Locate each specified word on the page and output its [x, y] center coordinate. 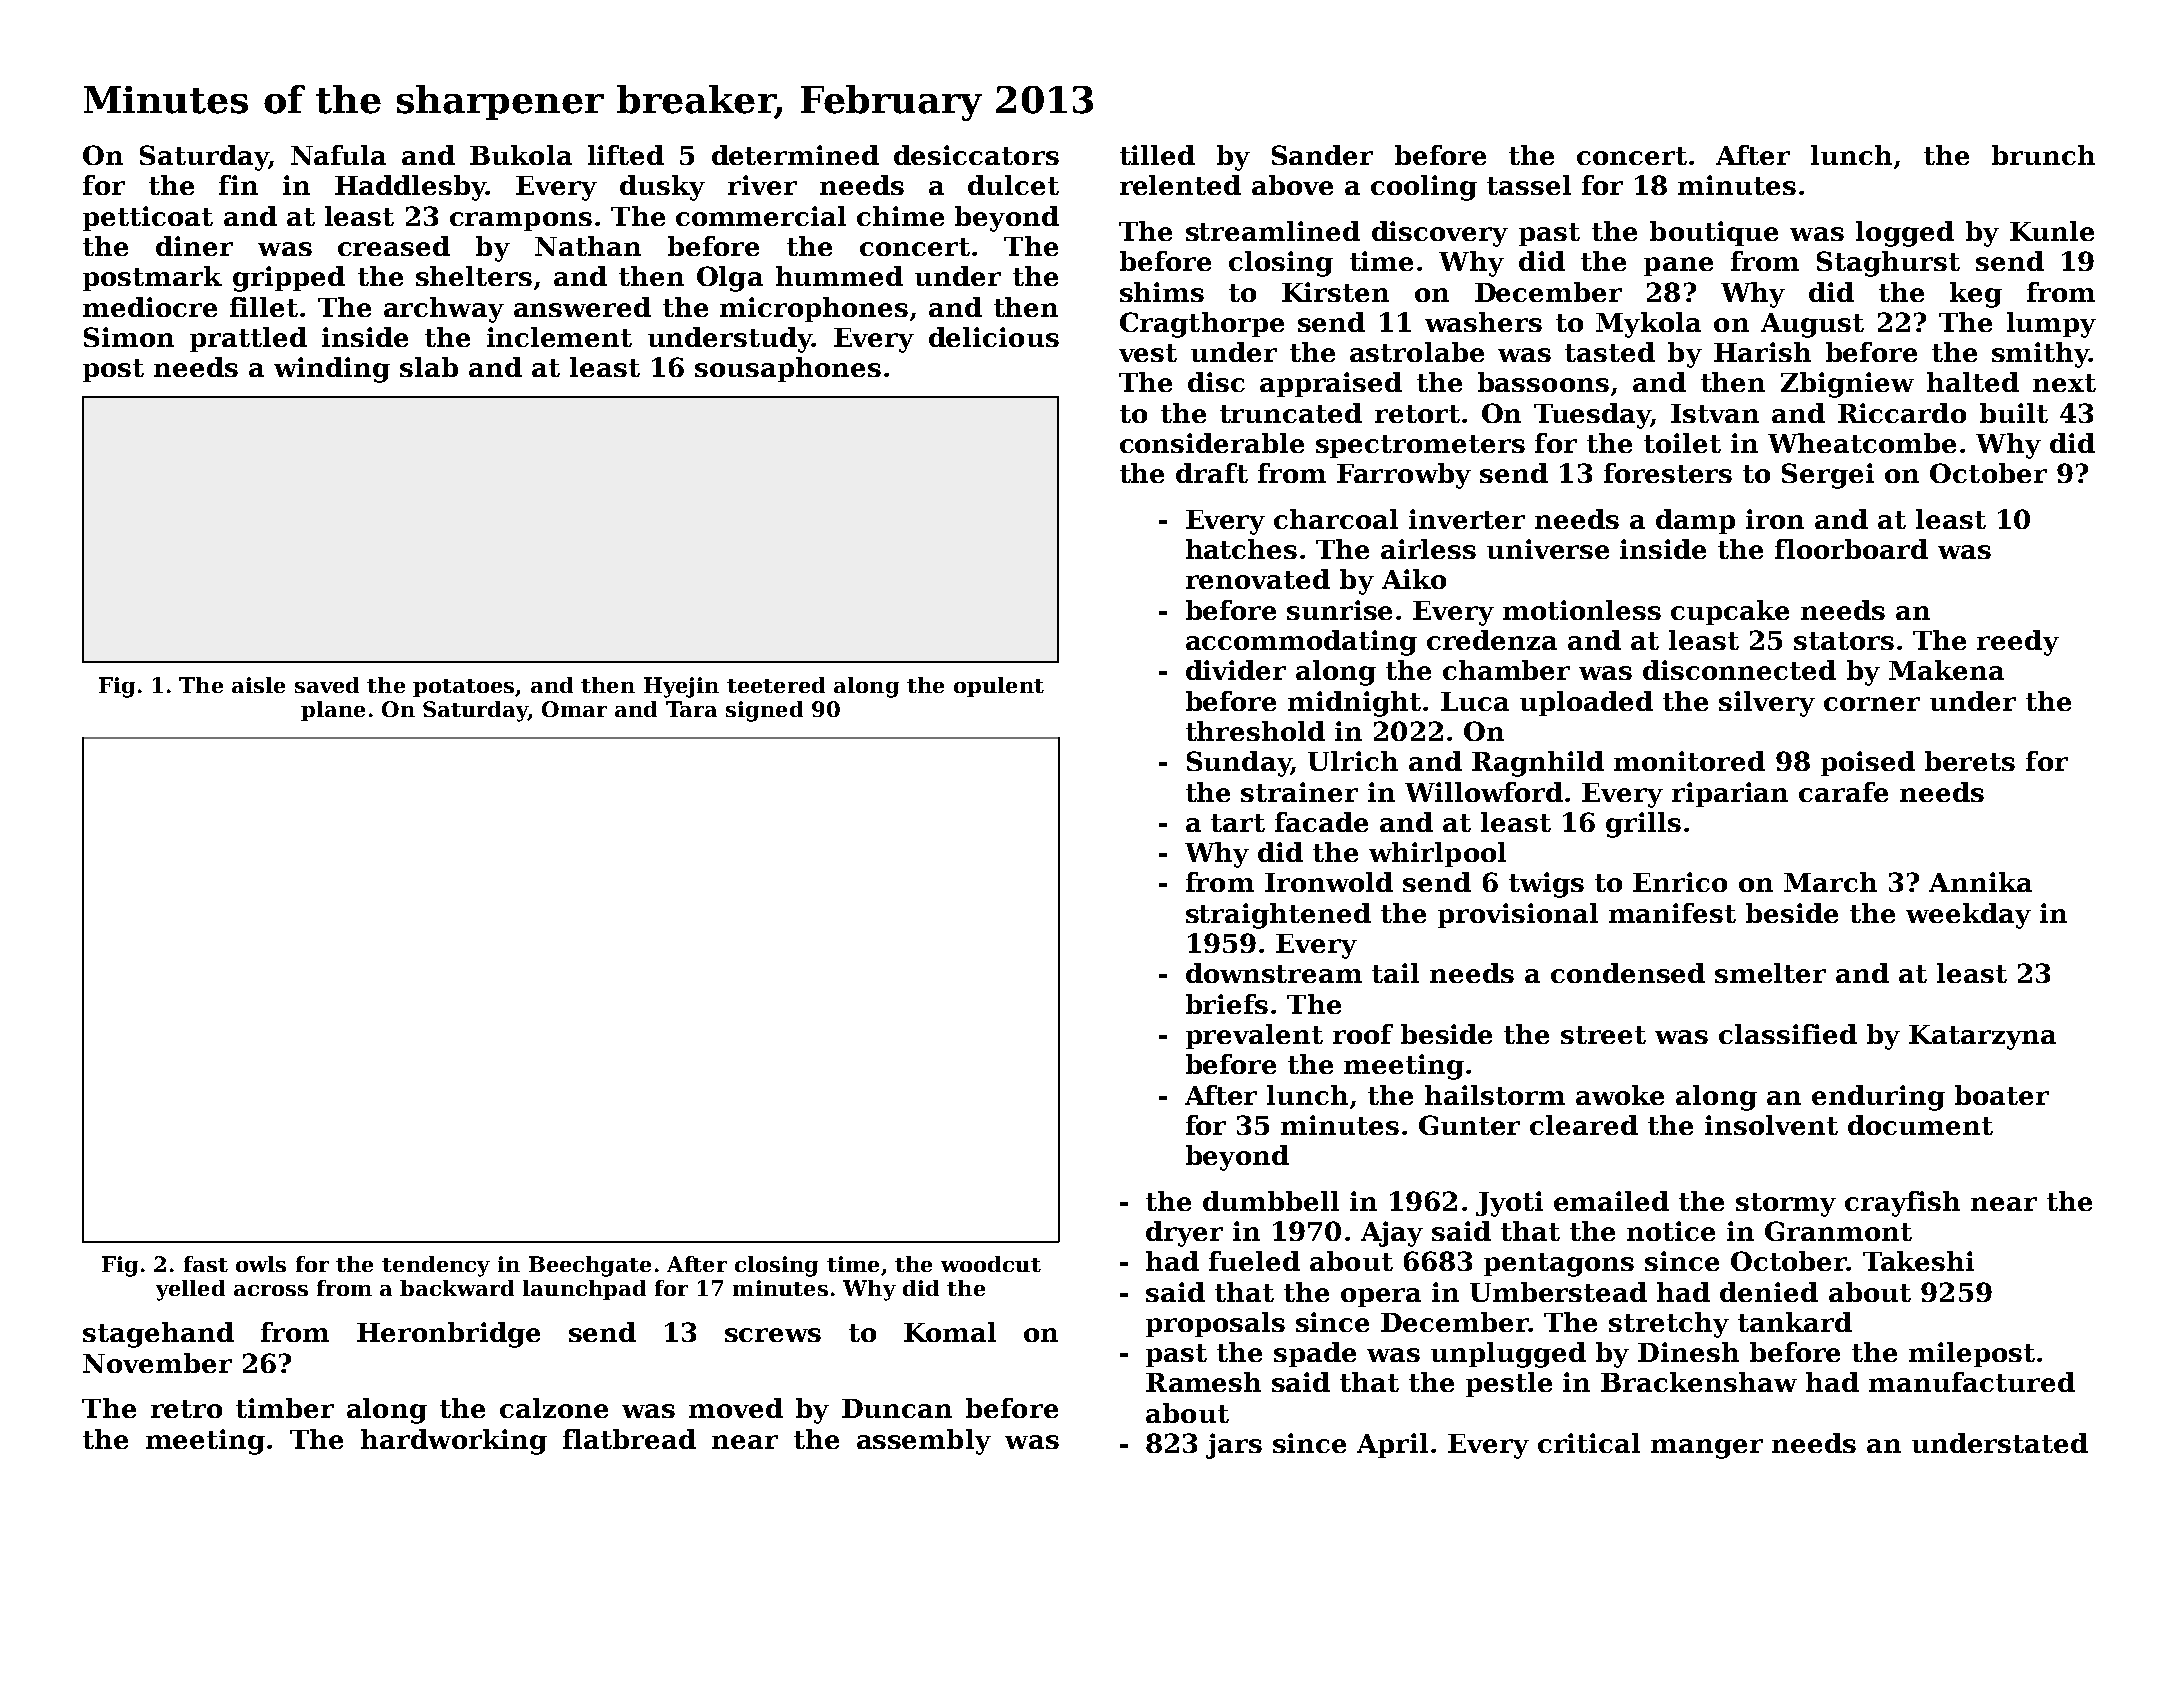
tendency [436, 1266]
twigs [1546, 885]
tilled [1157, 155]
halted [1973, 382]
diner [194, 246]
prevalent [1254, 1036]
